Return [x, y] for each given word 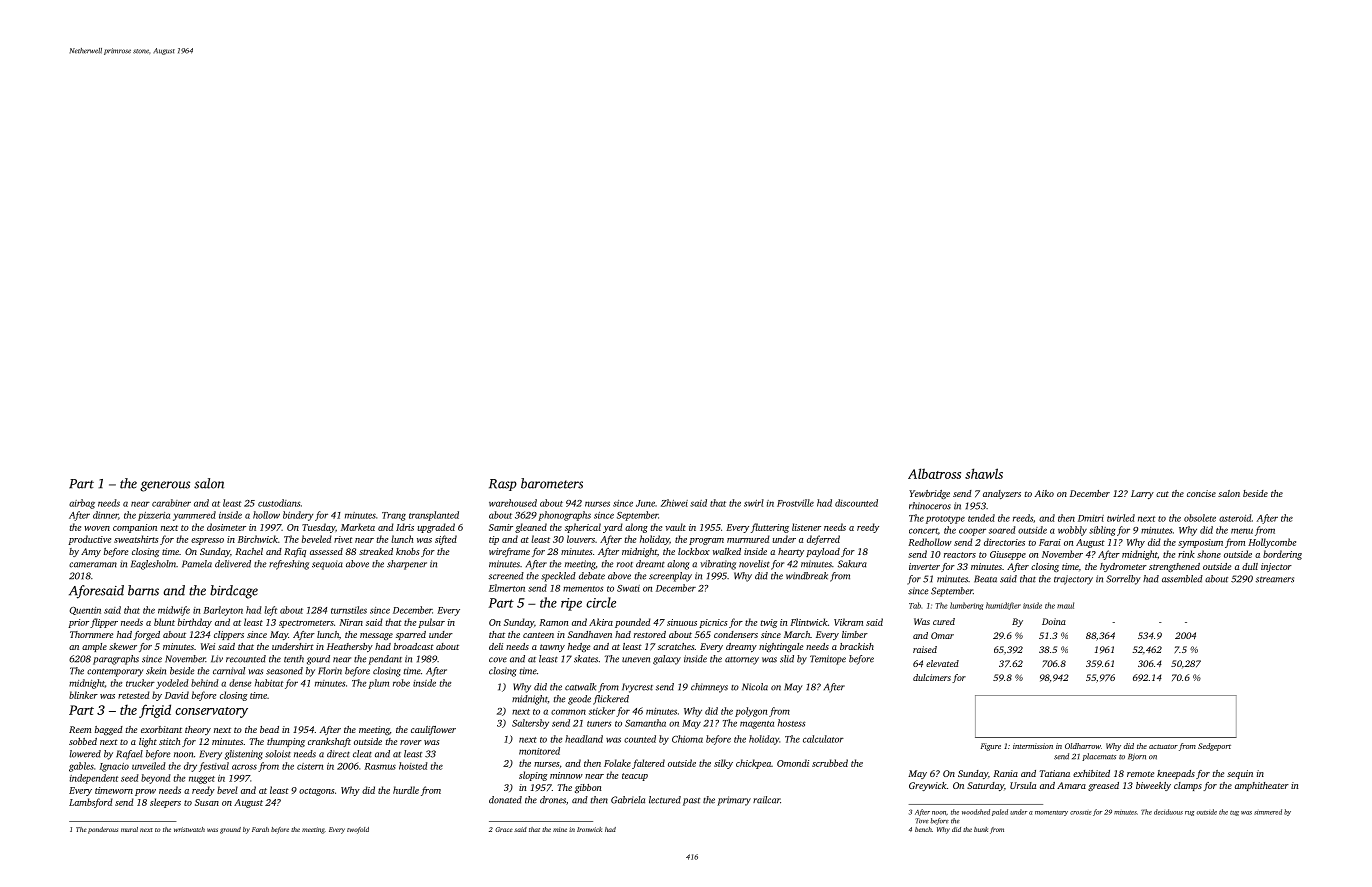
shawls [984, 473]
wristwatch [189, 829]
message [376, 636]
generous [165, 486]
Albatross [934, 473]
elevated [942, 663]
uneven [636, 660]
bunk [981, 829]
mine [560, 829]
